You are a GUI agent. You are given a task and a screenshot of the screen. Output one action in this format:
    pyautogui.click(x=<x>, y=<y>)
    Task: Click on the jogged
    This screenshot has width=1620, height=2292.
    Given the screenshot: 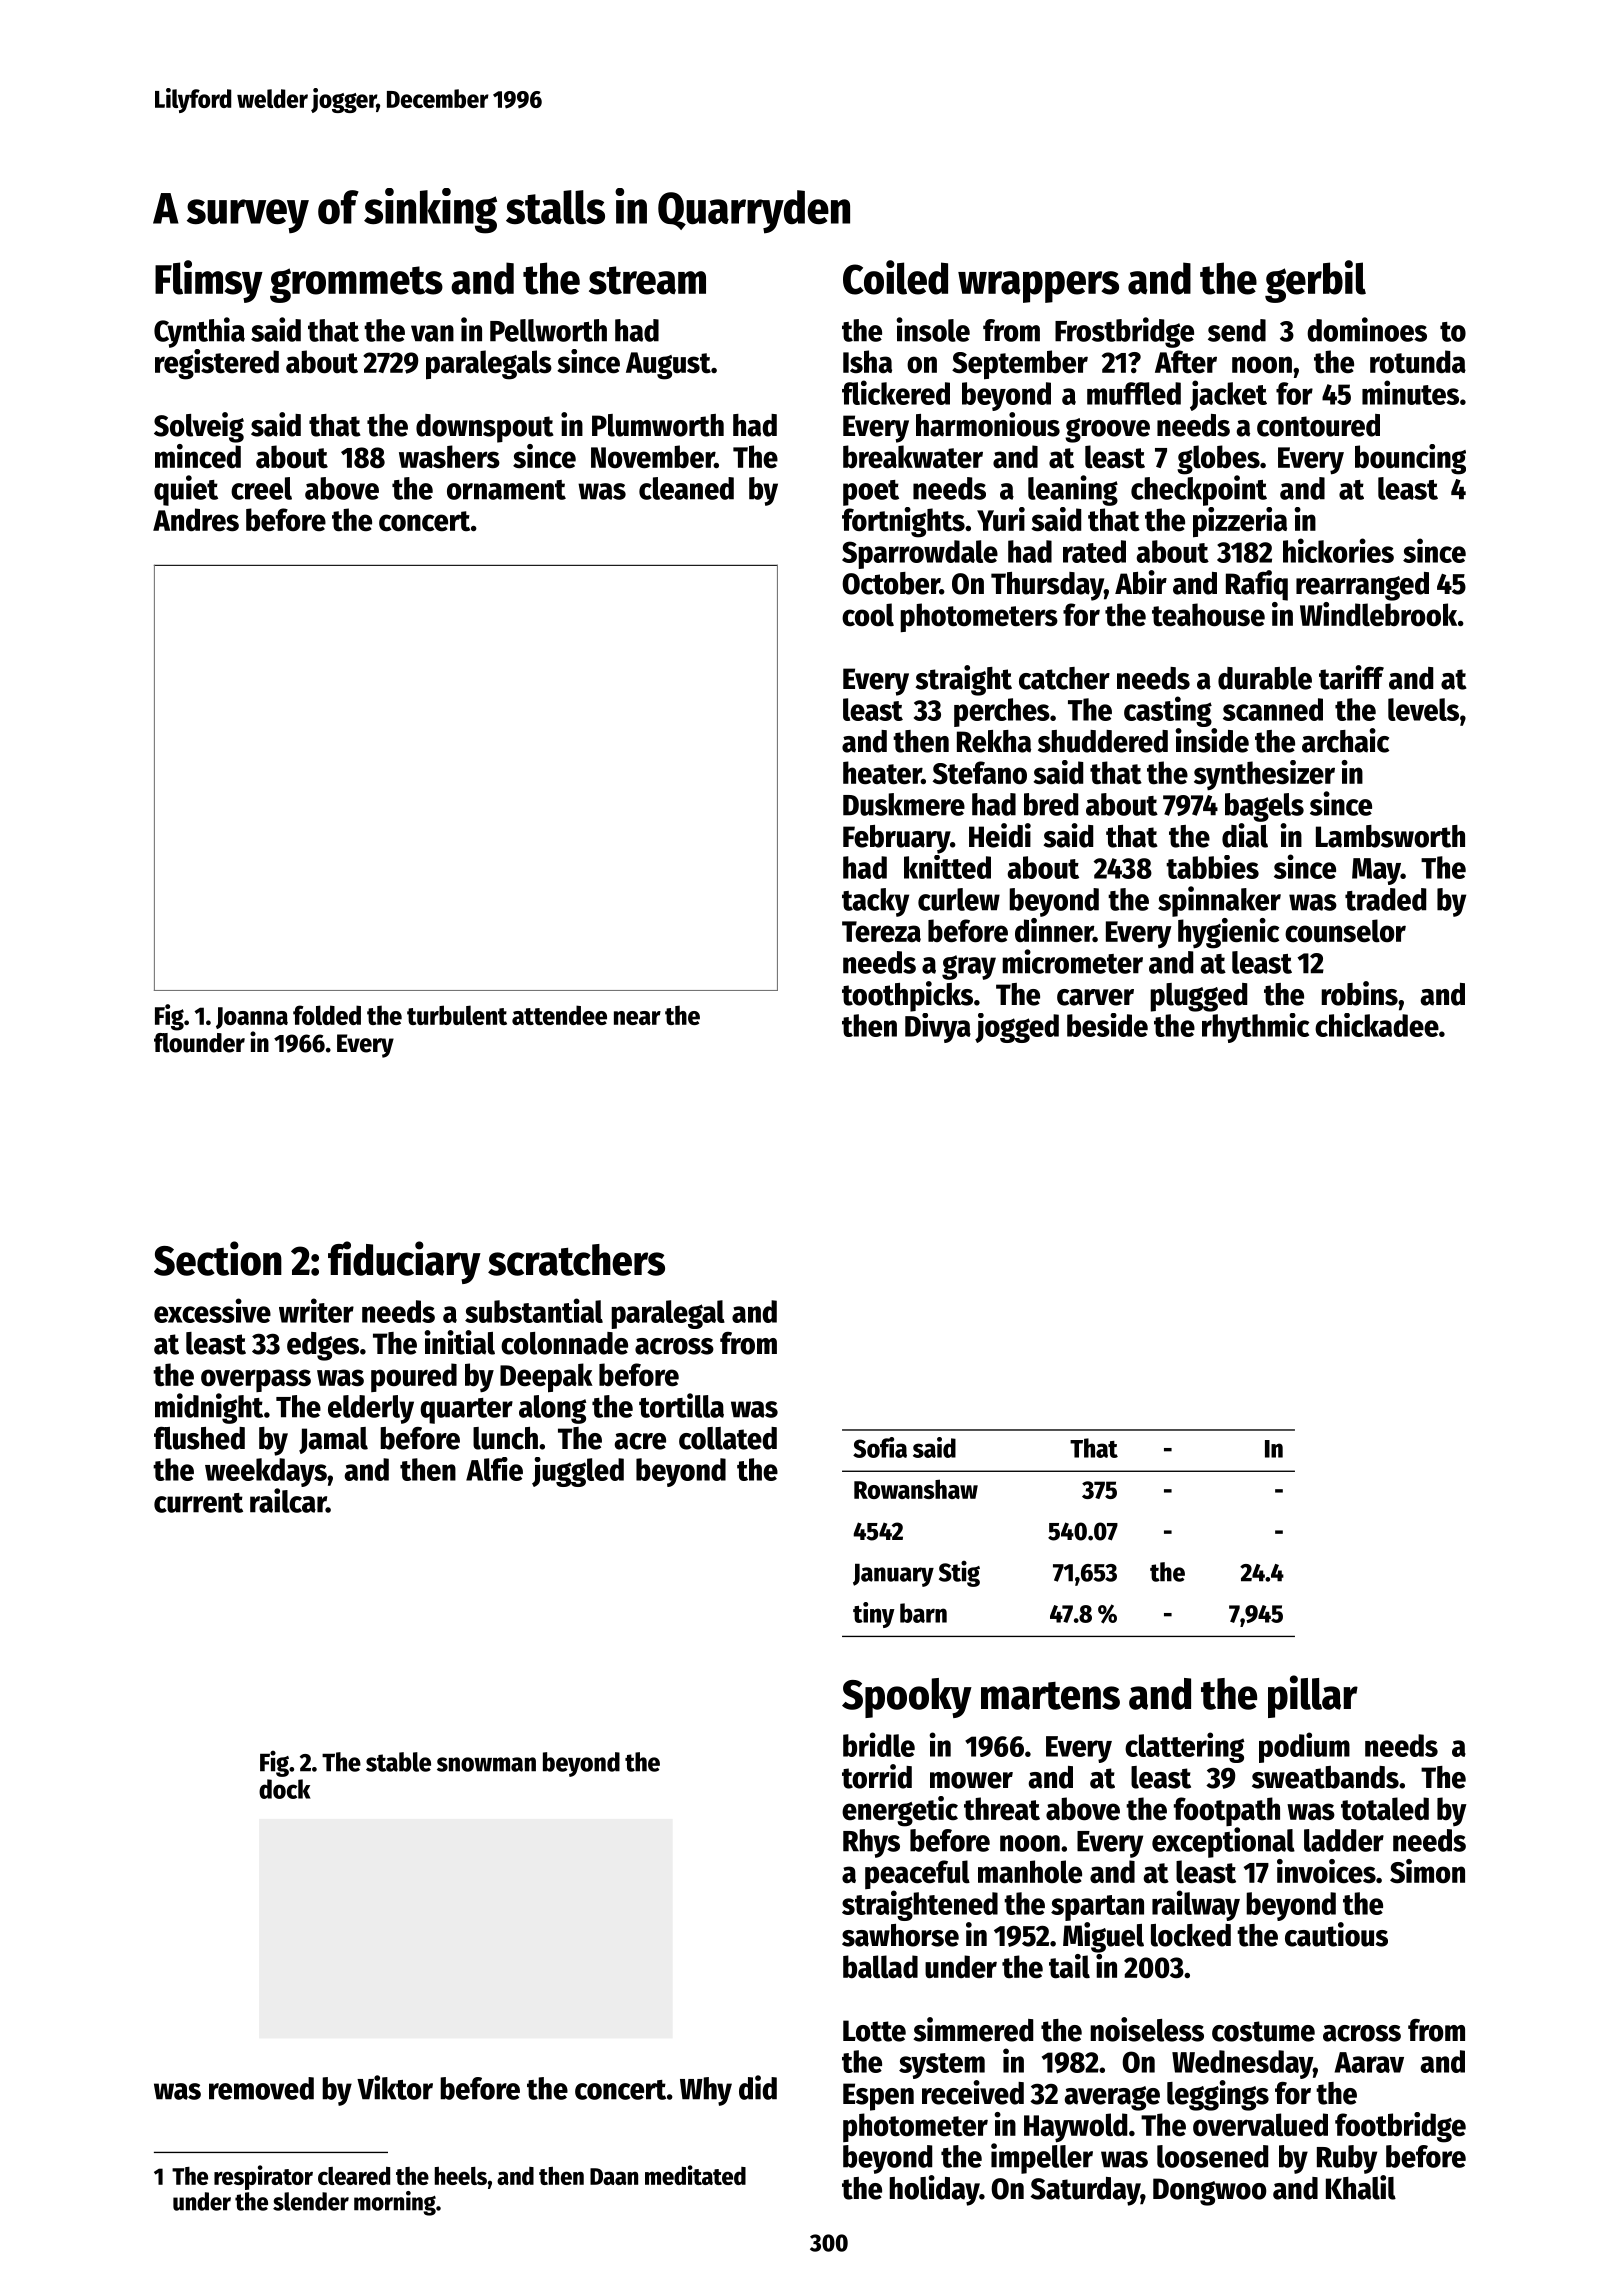 What is the action you would take?
    pyautogui.click(x=1017, y=1028)
